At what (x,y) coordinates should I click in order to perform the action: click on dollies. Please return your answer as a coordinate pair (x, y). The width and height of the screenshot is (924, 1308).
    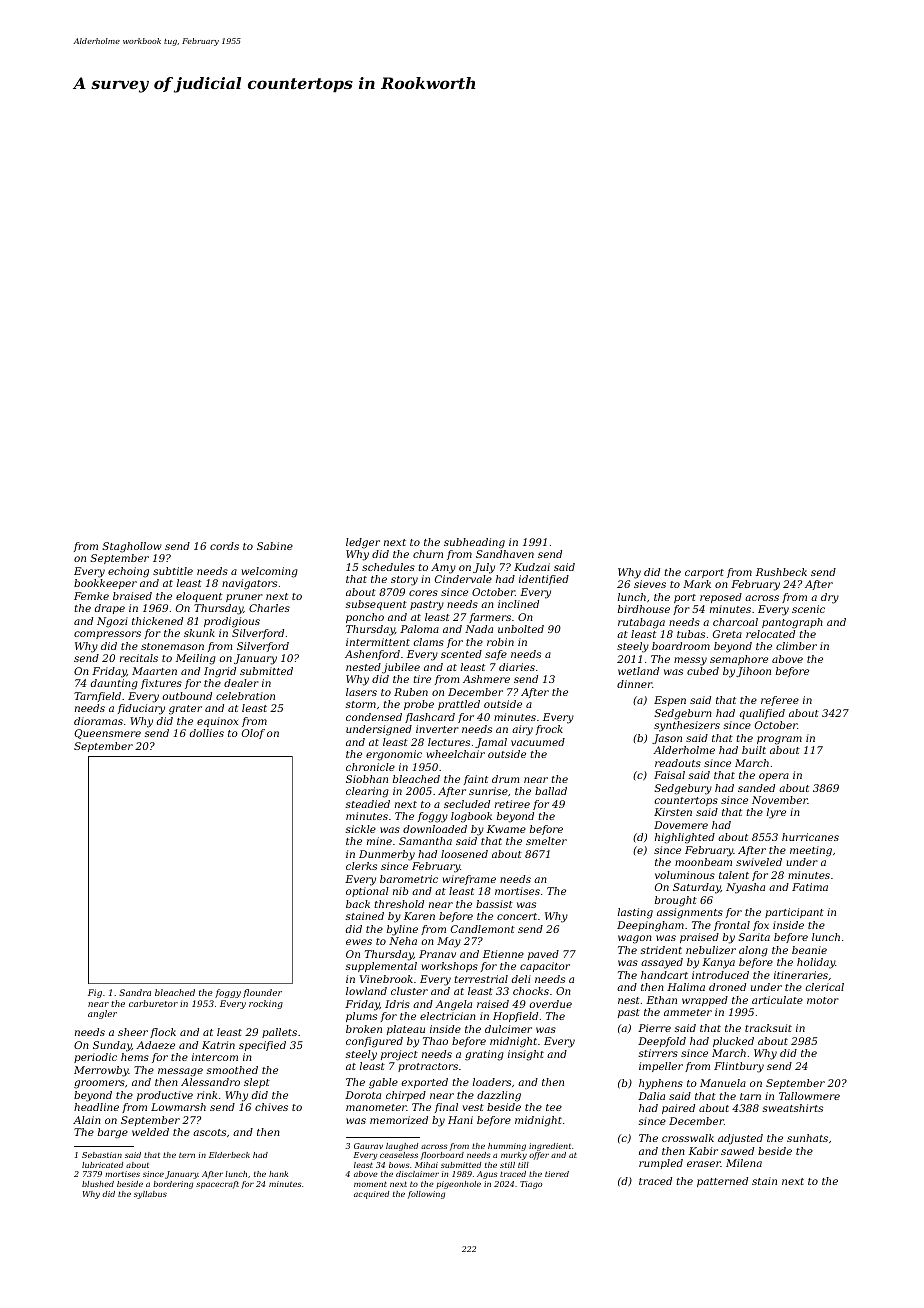
    Looking at the image, I should click on (207, 733).
